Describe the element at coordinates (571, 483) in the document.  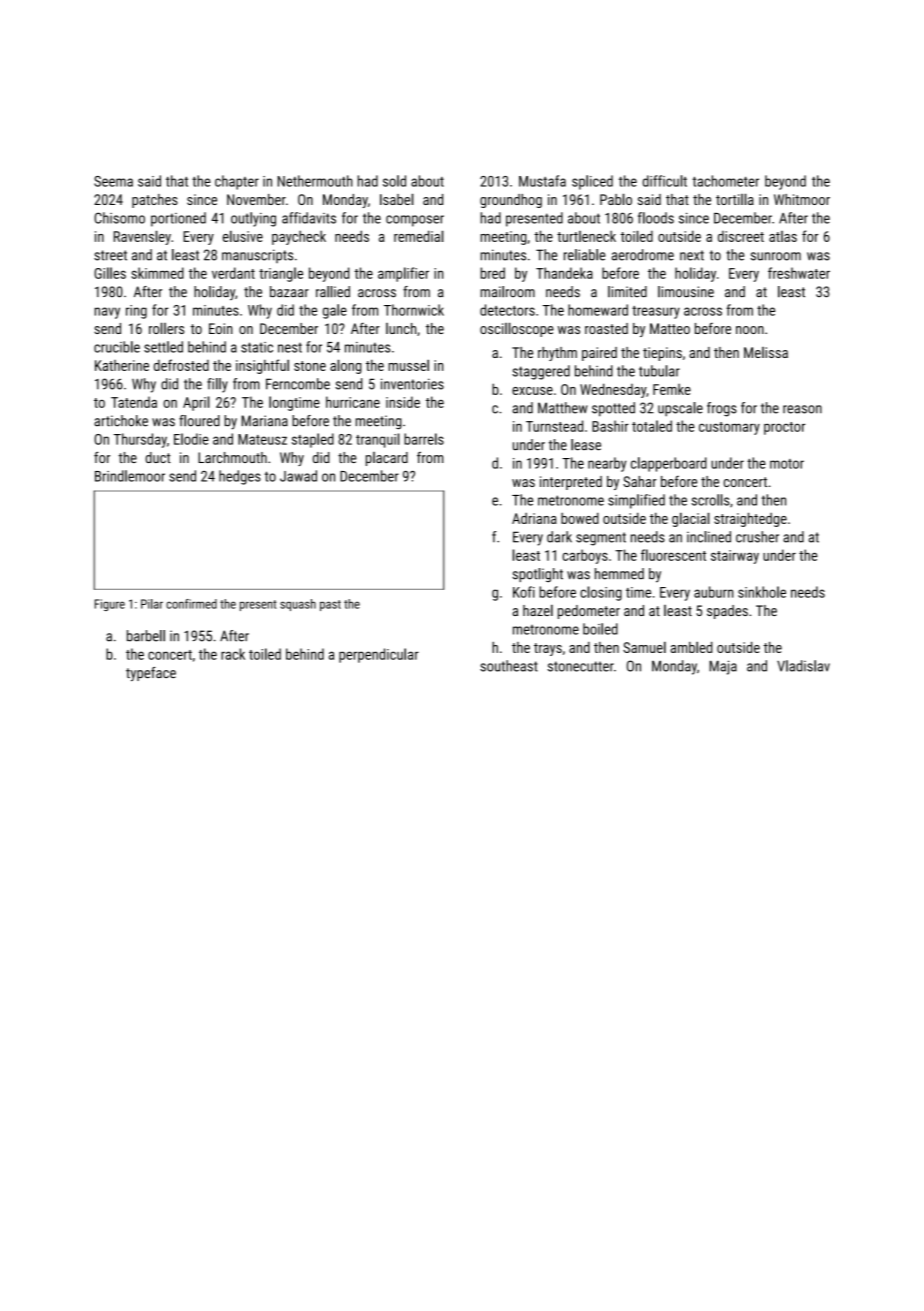
I see `interpreted` at that location.
